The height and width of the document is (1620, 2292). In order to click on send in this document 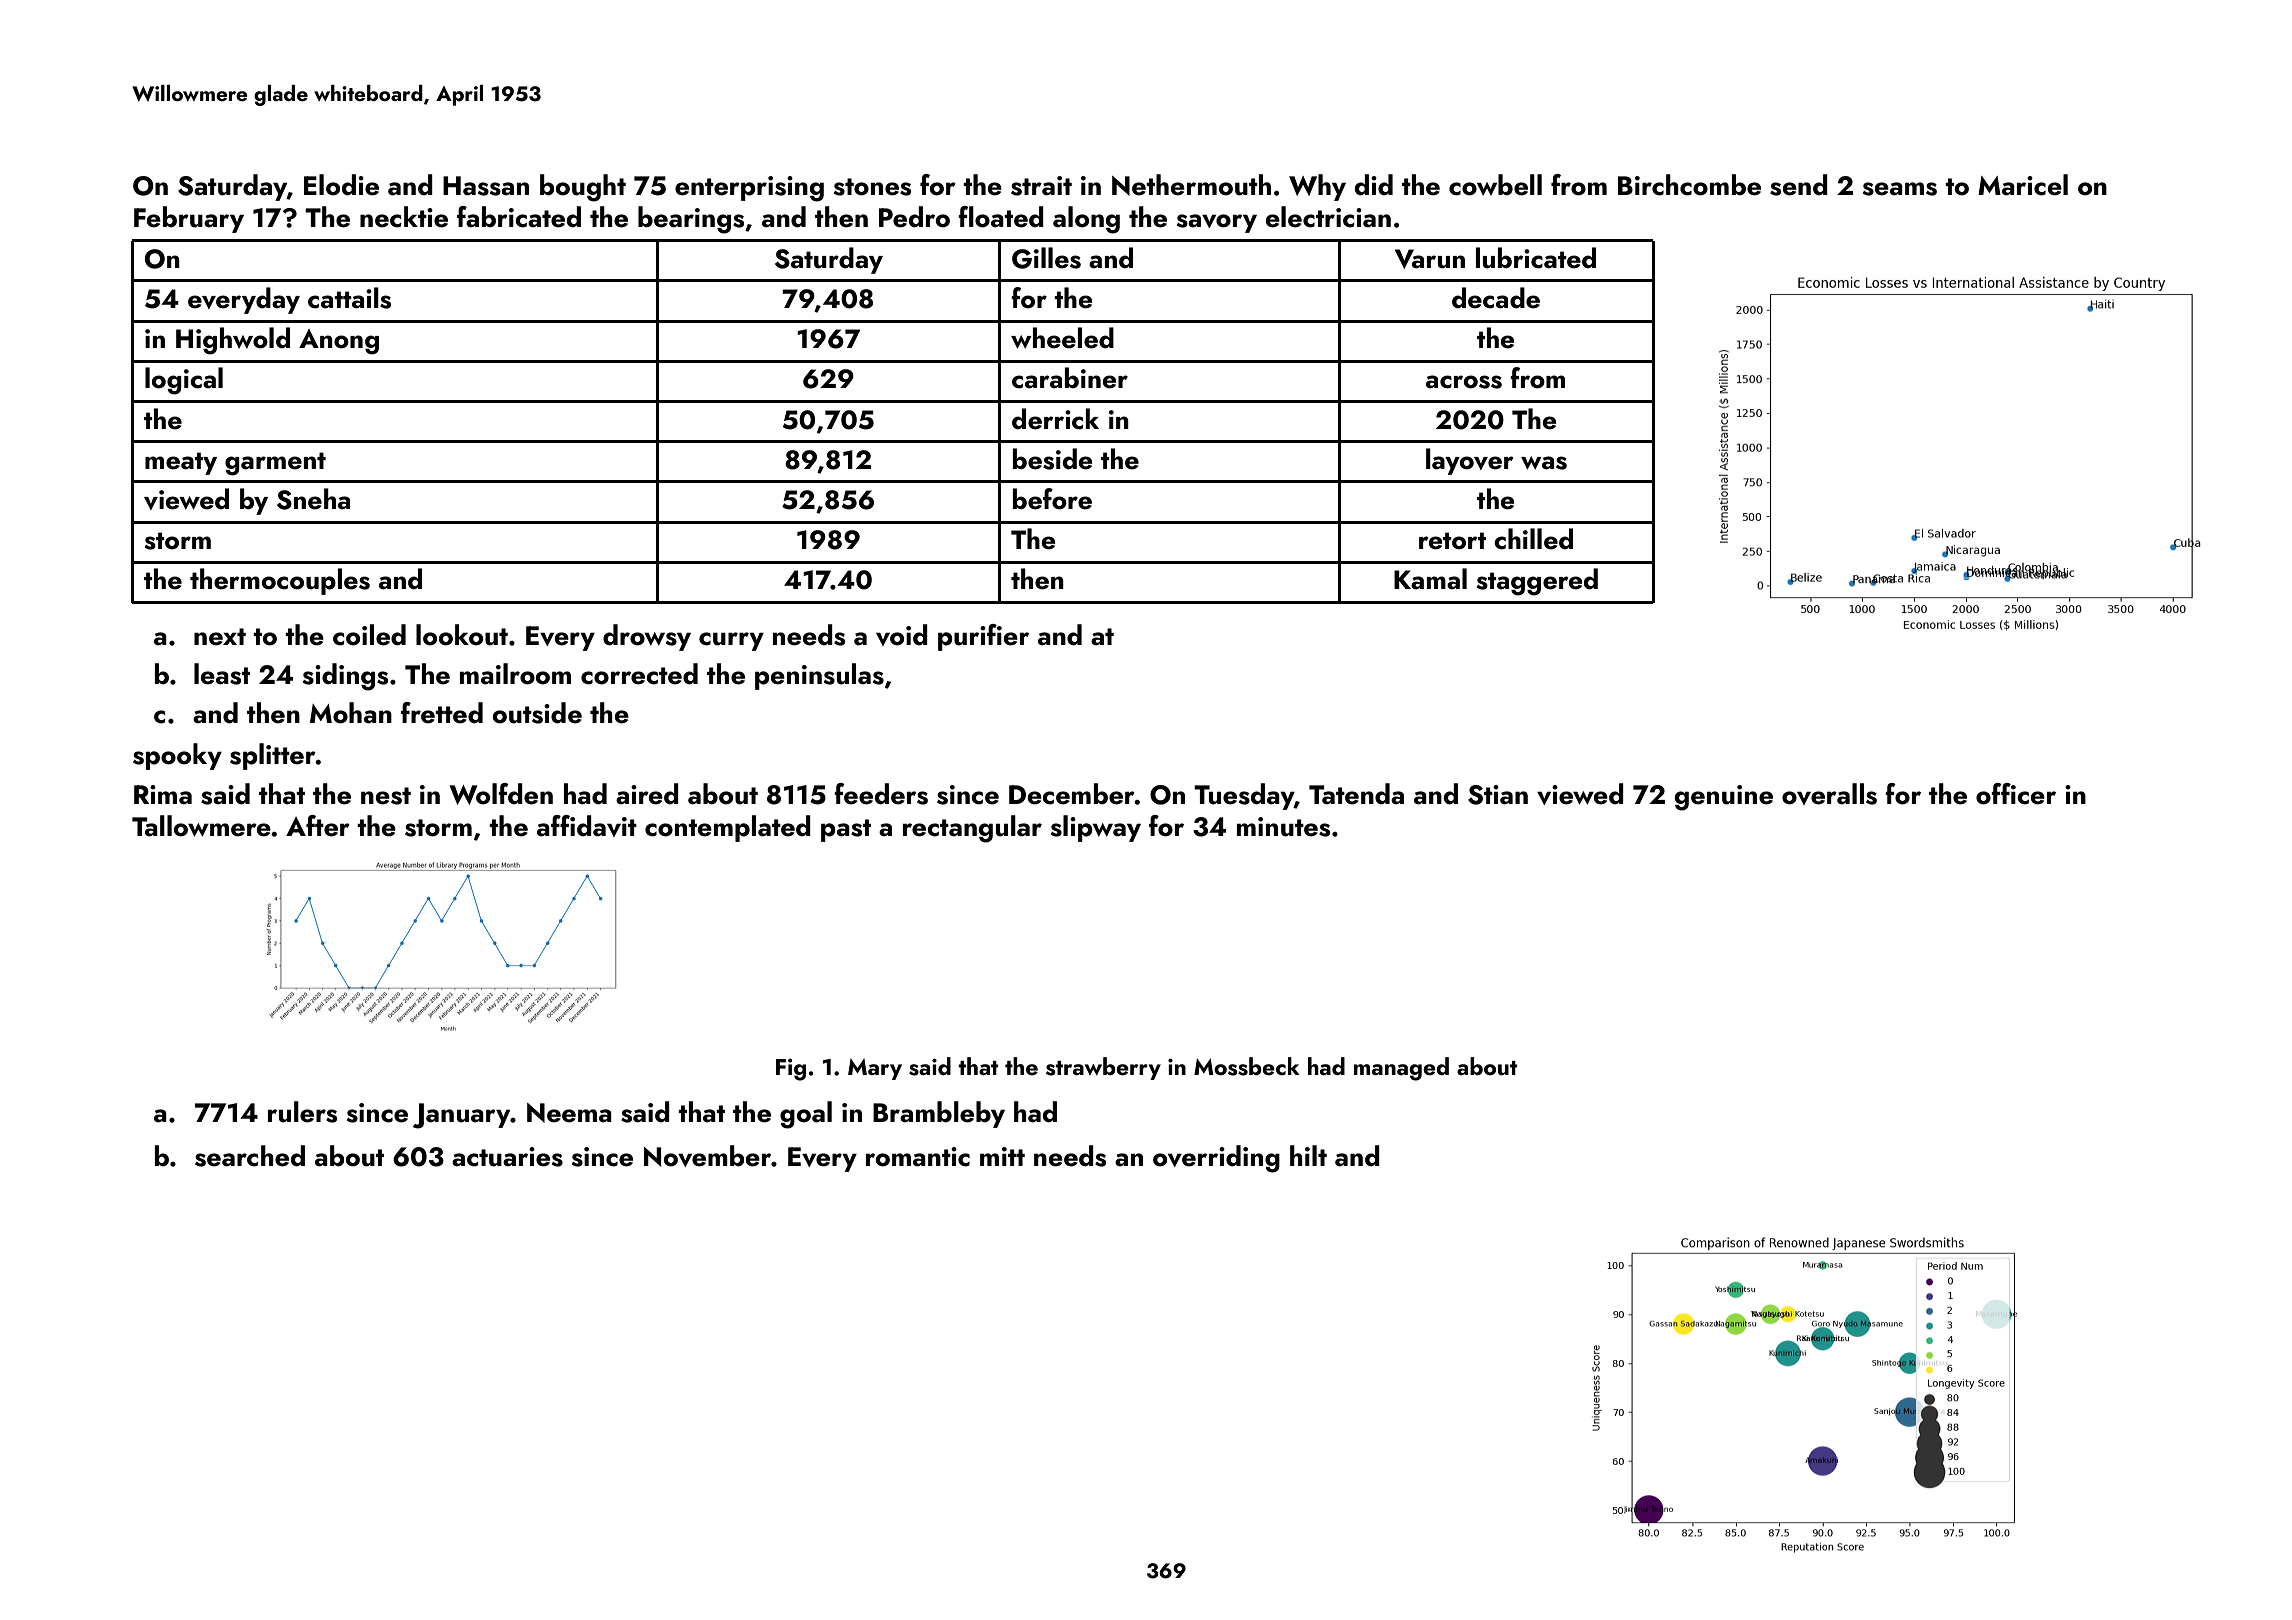, I will do `click(1799, 185)`.
